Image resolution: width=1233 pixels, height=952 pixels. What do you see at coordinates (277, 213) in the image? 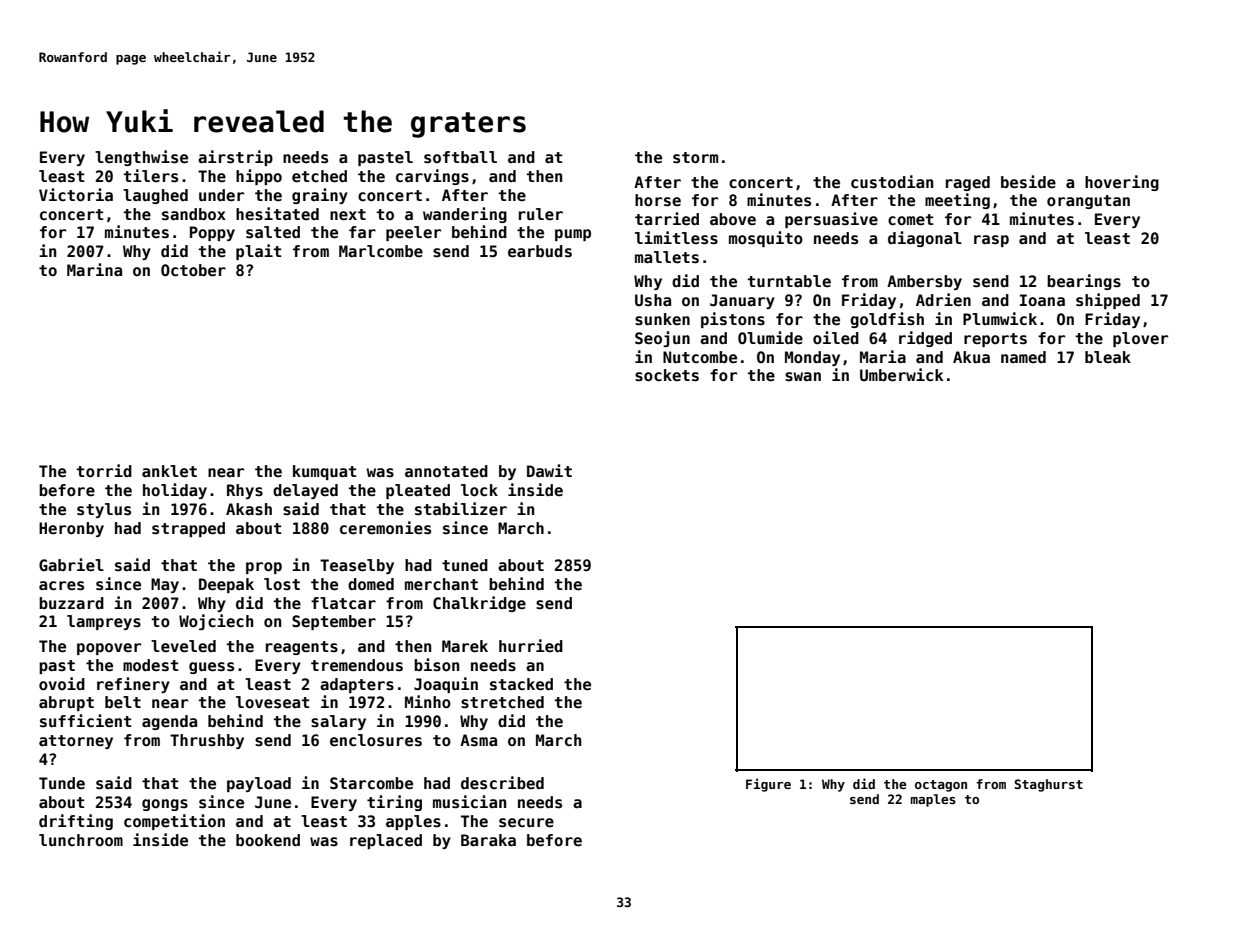
I see `hesitated` at bounding box center [277, 213].
